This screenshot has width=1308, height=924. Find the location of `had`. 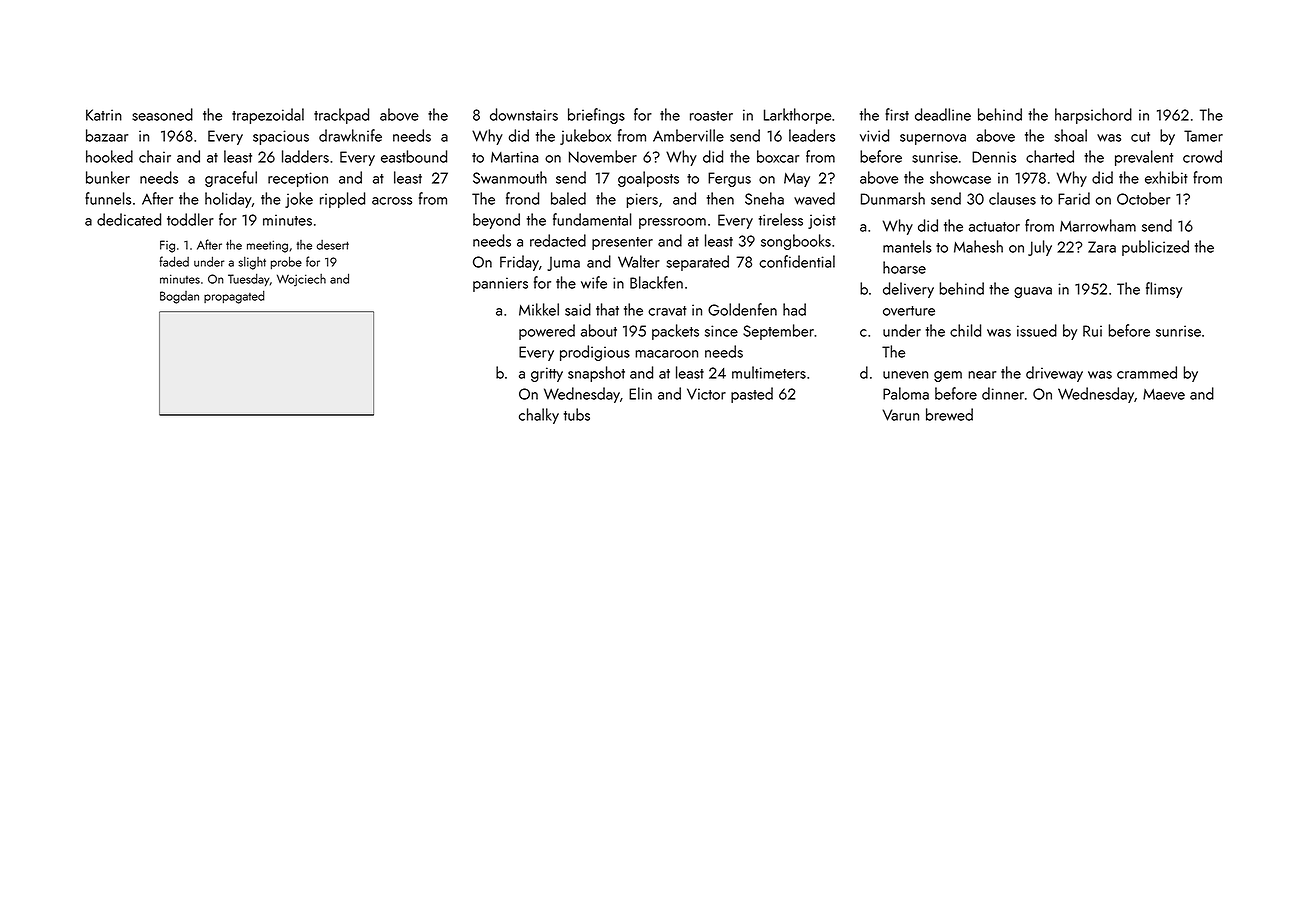

had is located at coordinates (794, 309).
